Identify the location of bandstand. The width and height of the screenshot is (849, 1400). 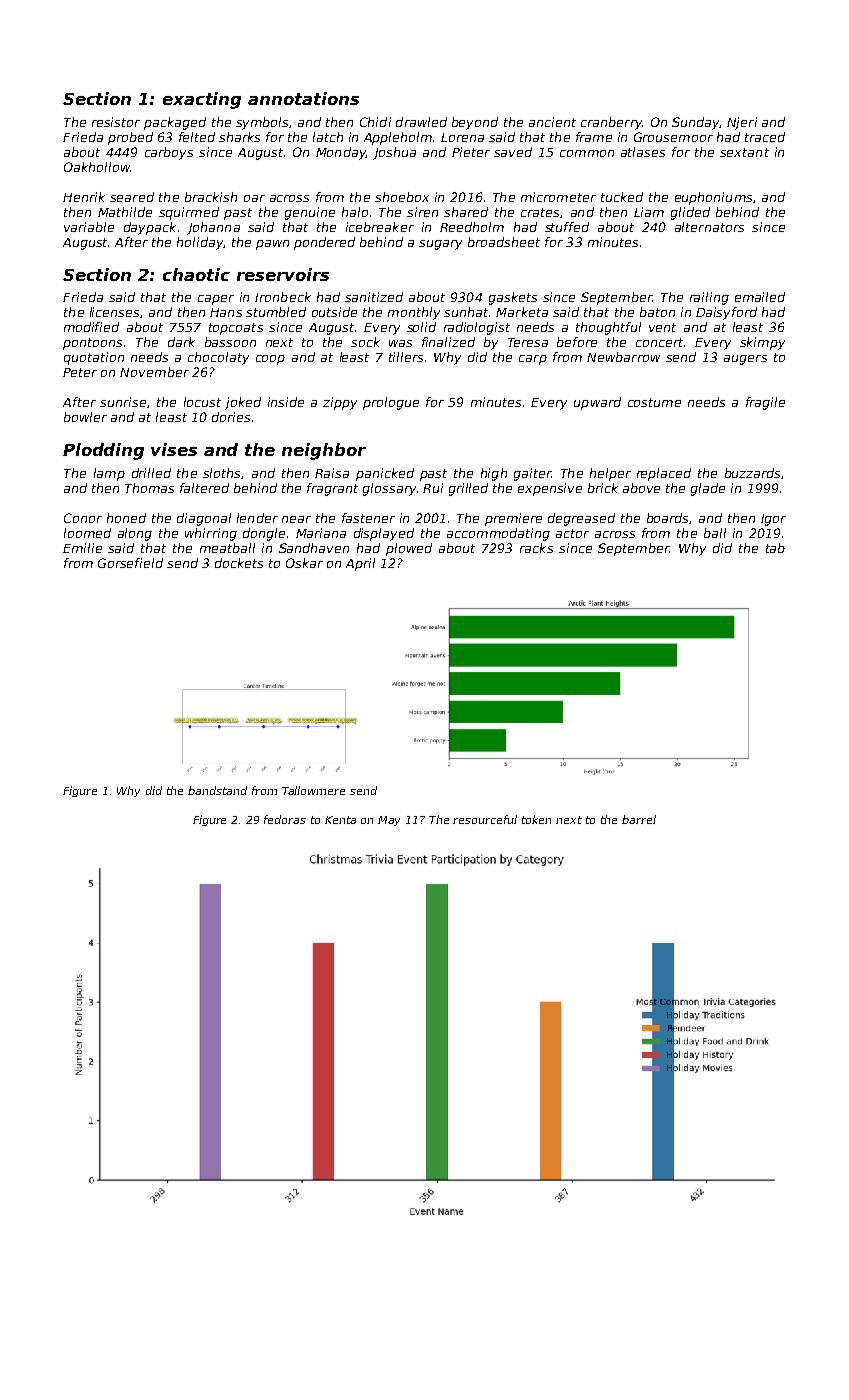
(217, 790).
